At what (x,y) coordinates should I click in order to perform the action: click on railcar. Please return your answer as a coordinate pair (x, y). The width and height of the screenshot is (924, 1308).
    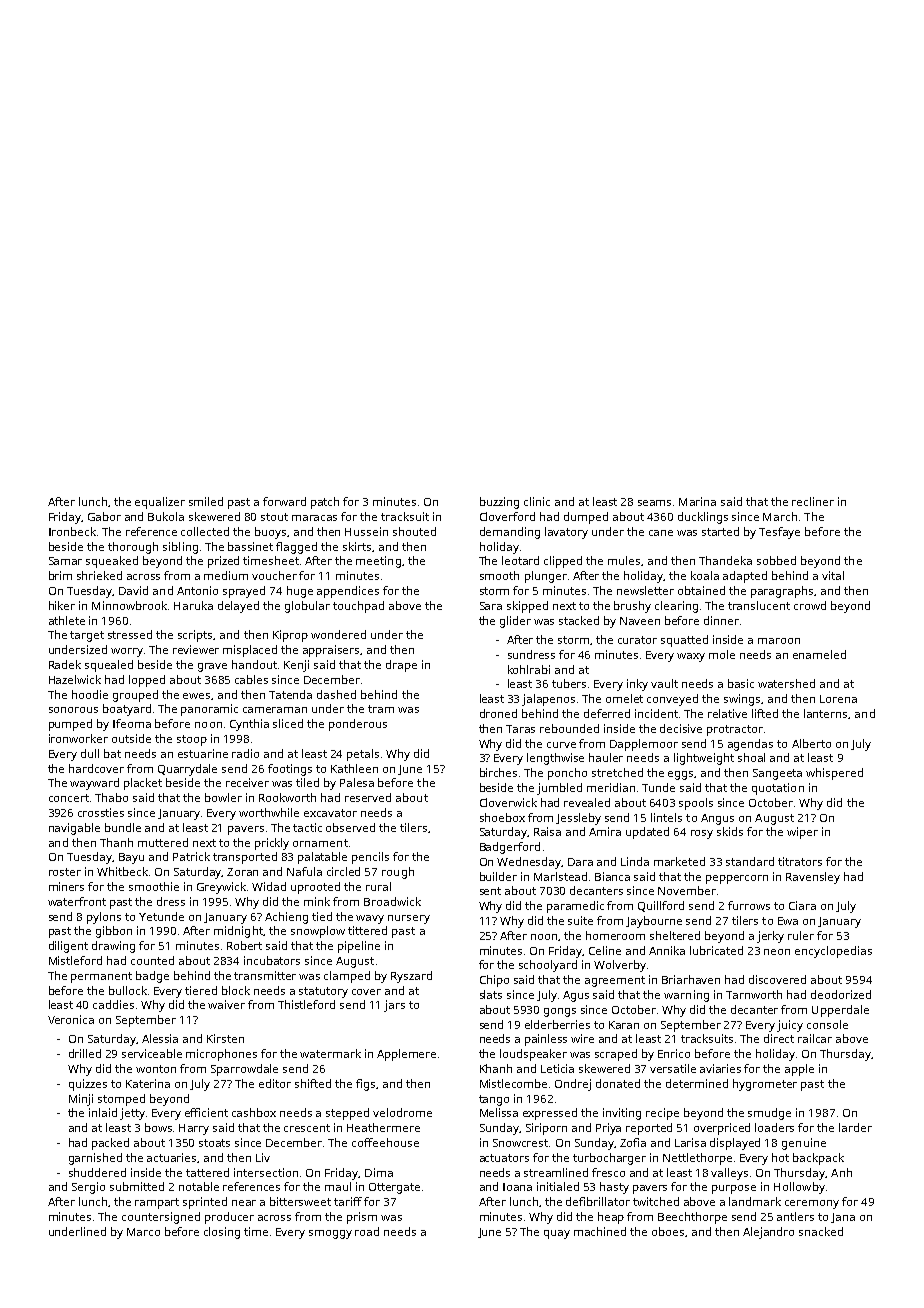
    Looking at the image, I should click on (815, 1038).
